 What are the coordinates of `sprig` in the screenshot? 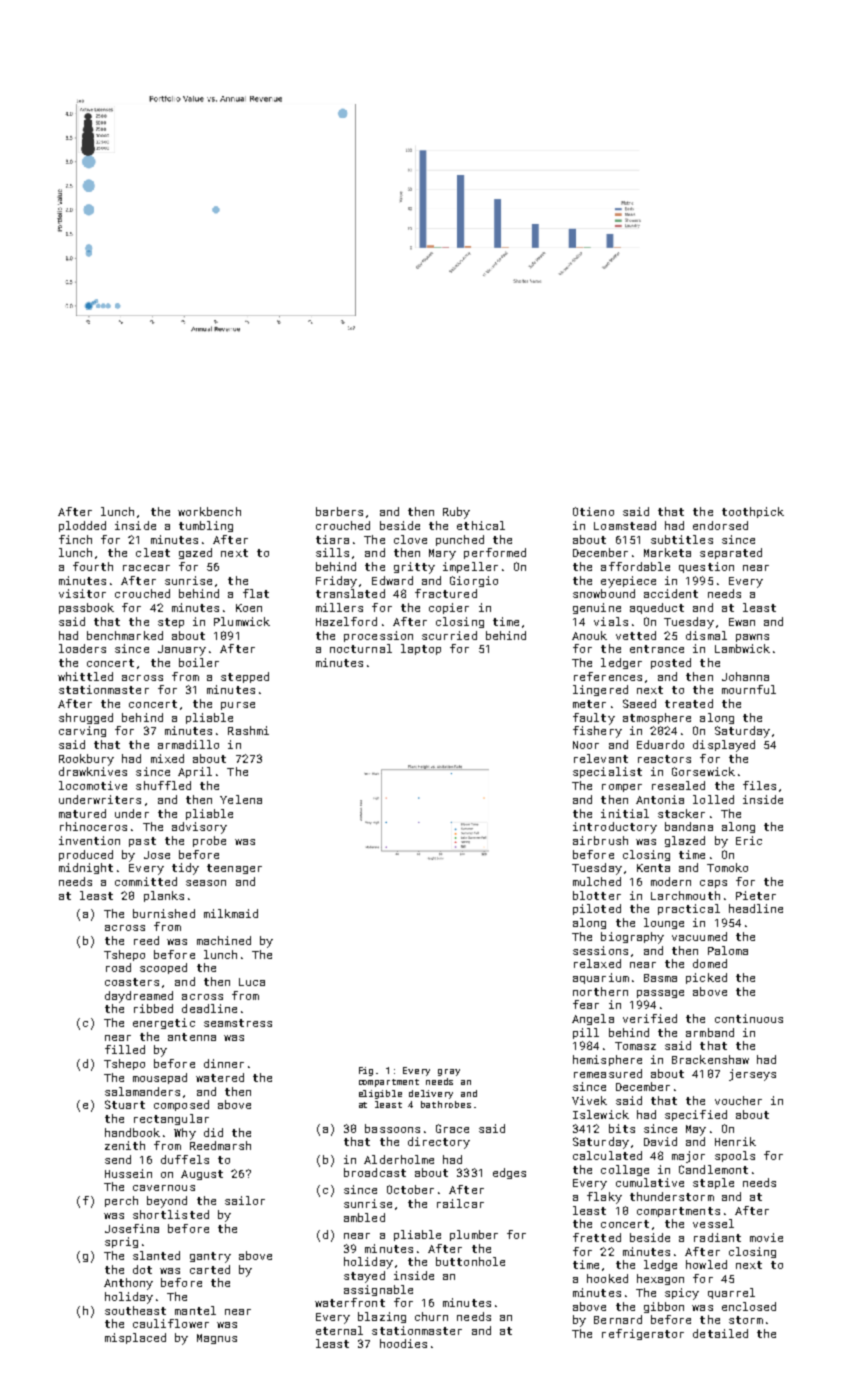 It's located at (121, 1242).
